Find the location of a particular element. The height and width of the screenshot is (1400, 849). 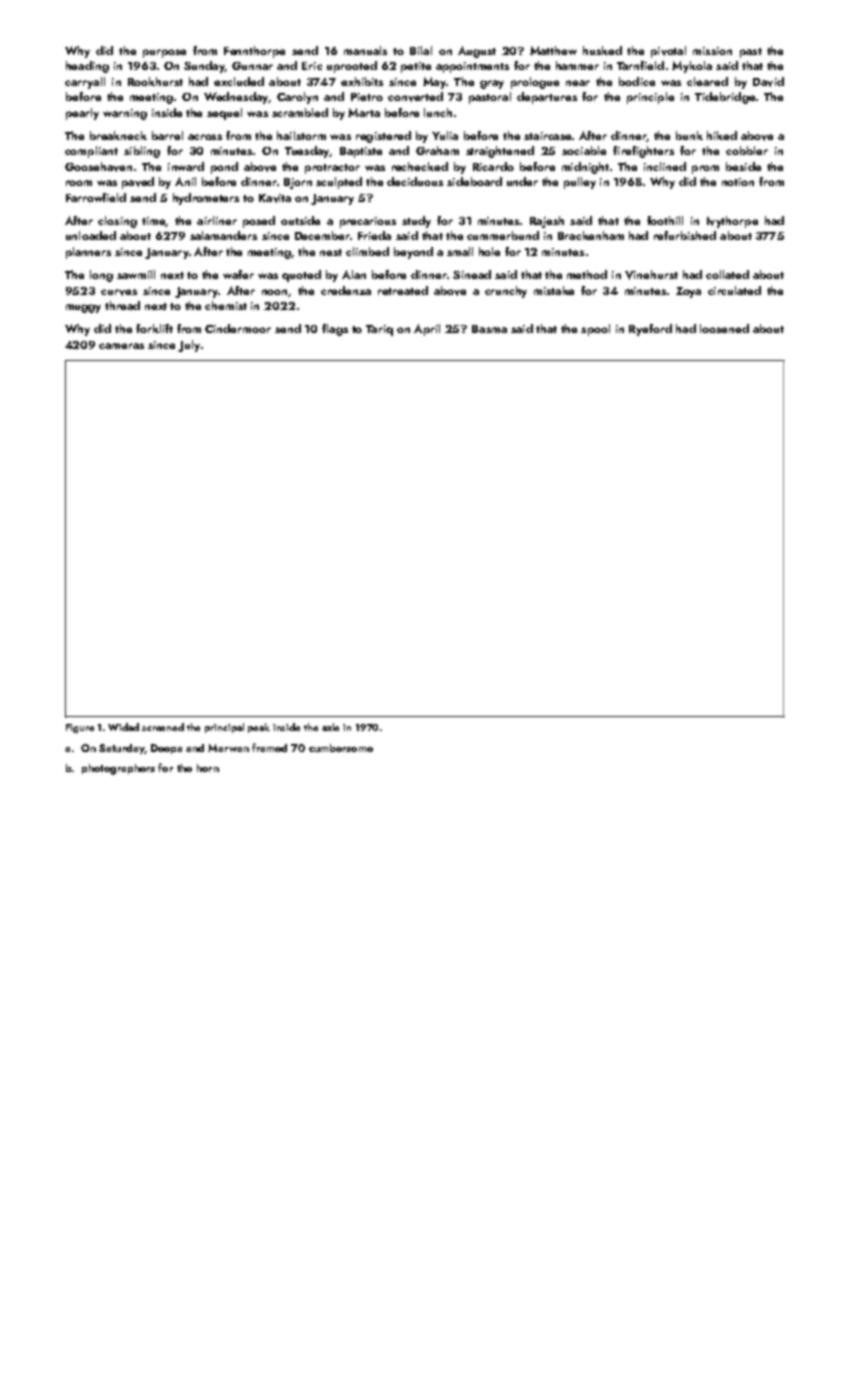

notion is located at coordinates (738, 182).
